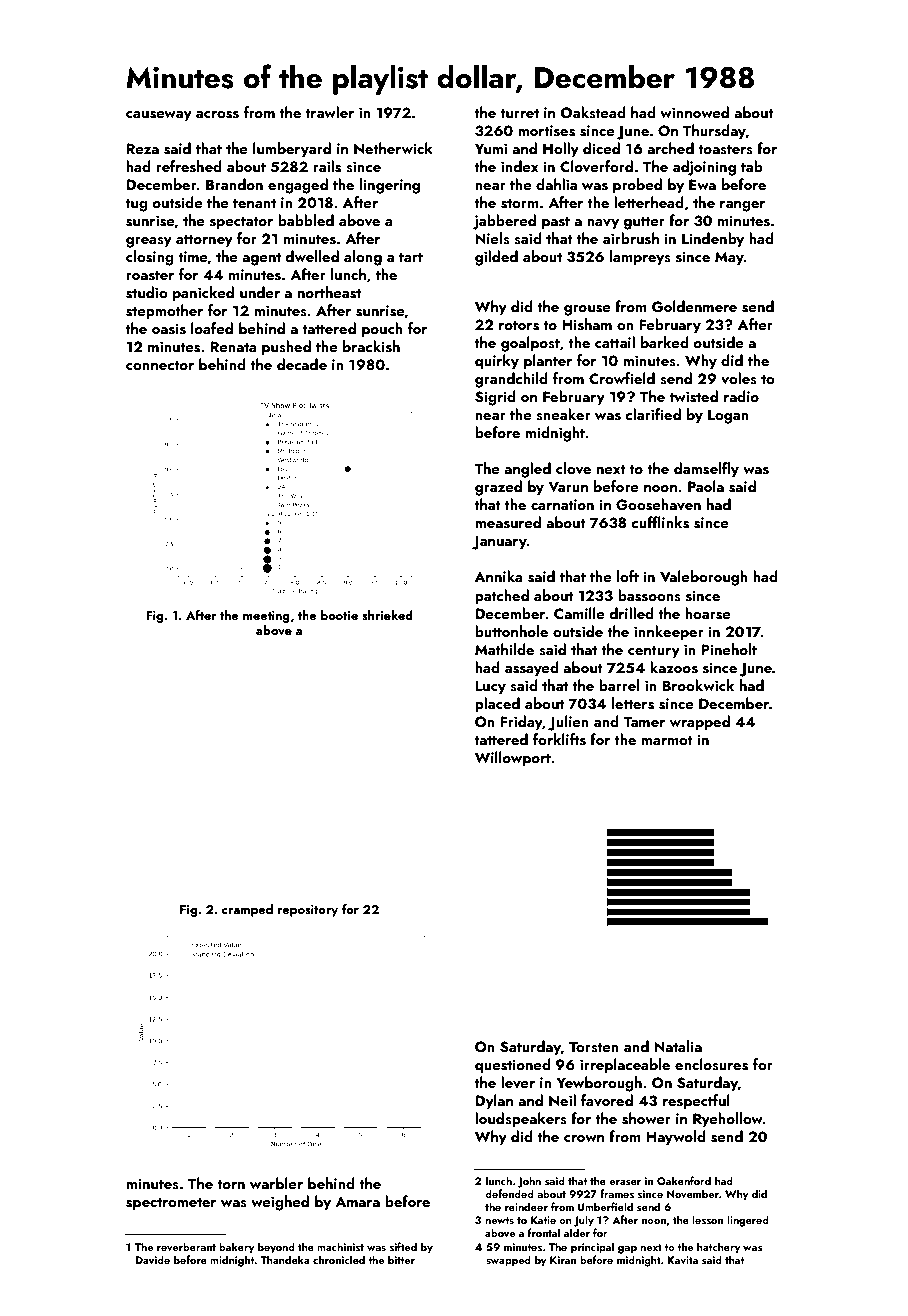  I want to click on sifted, so click(403, 1246).
